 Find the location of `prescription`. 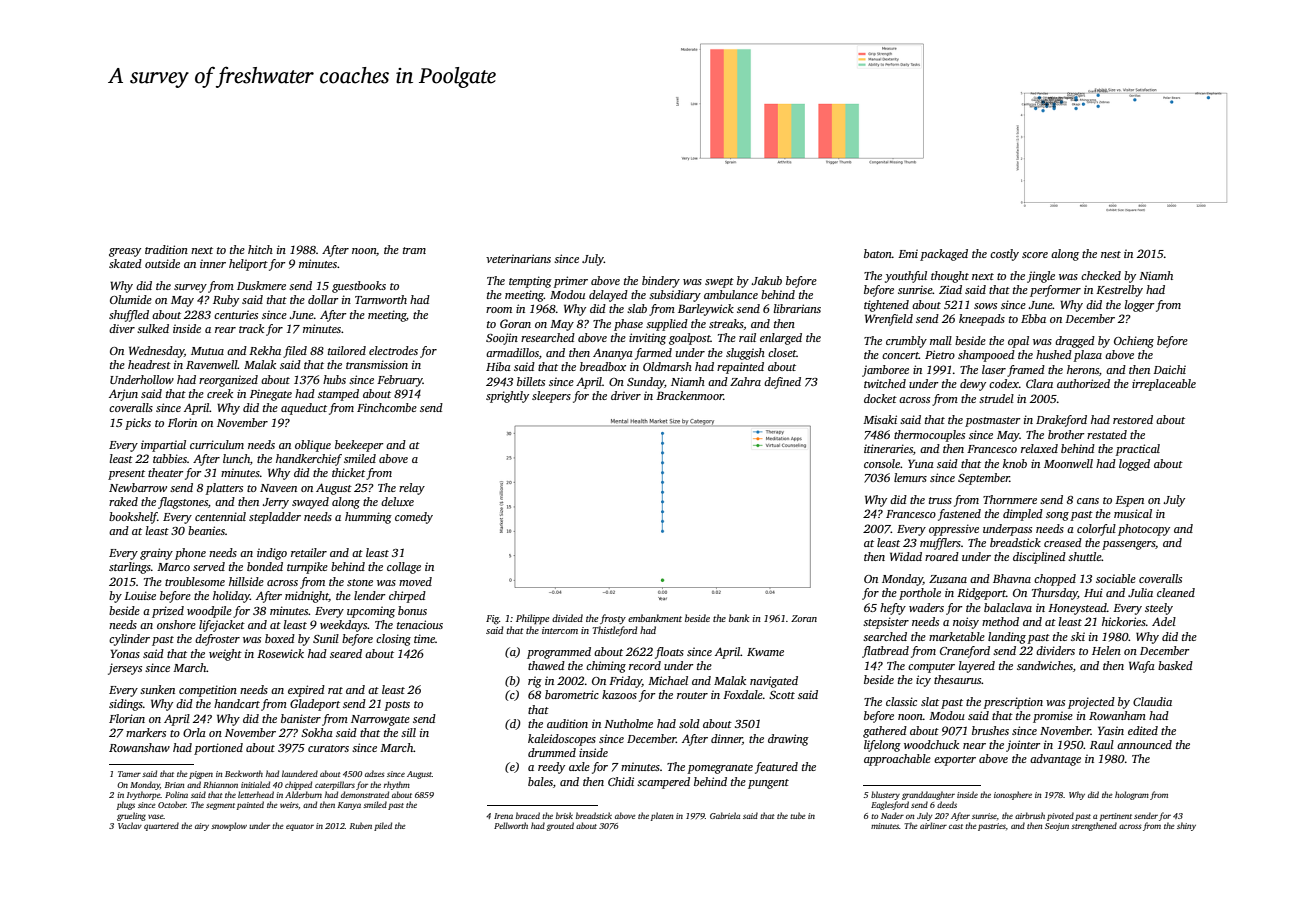

prescription is located at coordinates (1013, 703).
